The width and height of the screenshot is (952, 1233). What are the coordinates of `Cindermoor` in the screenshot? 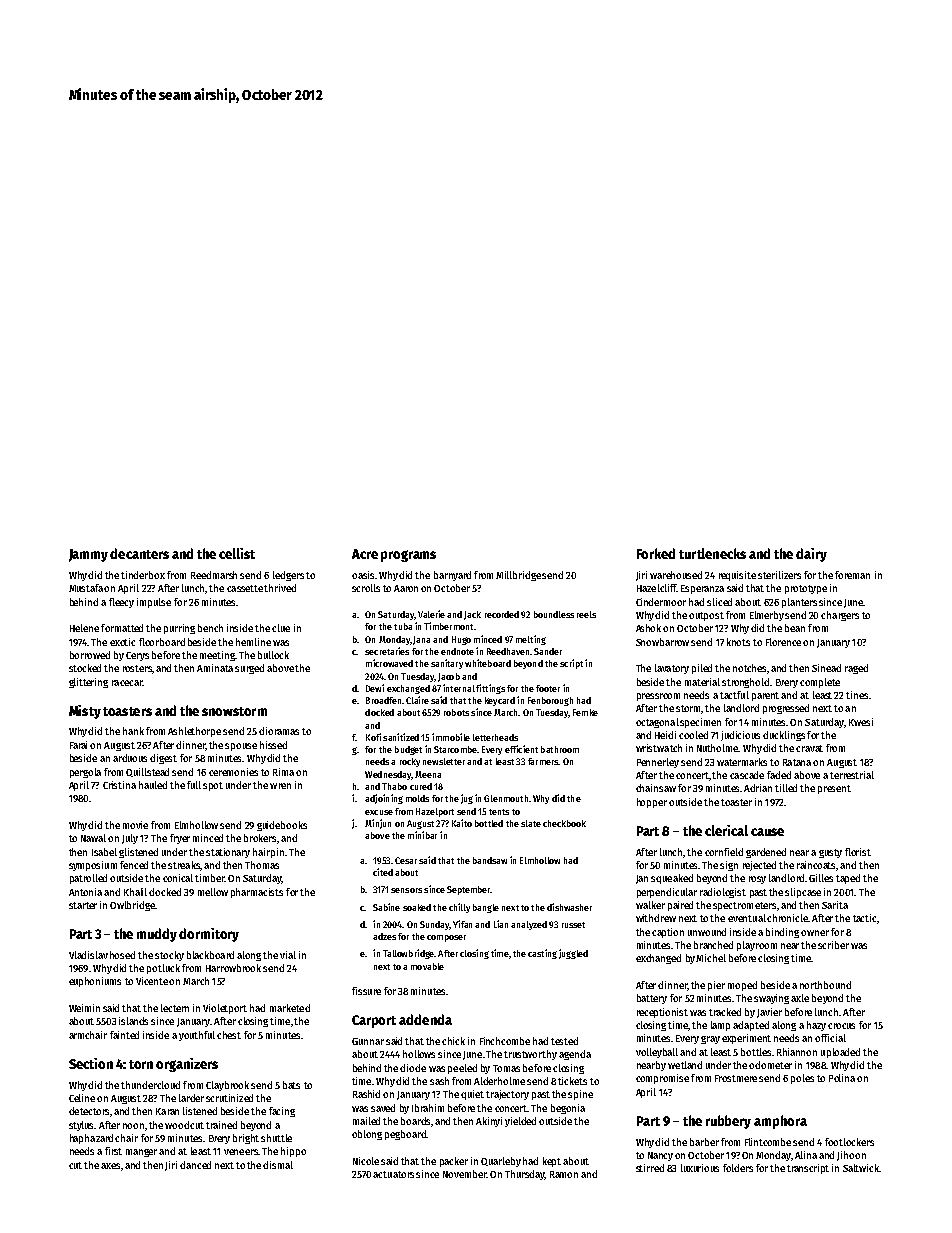 It's located at (661, 602).
